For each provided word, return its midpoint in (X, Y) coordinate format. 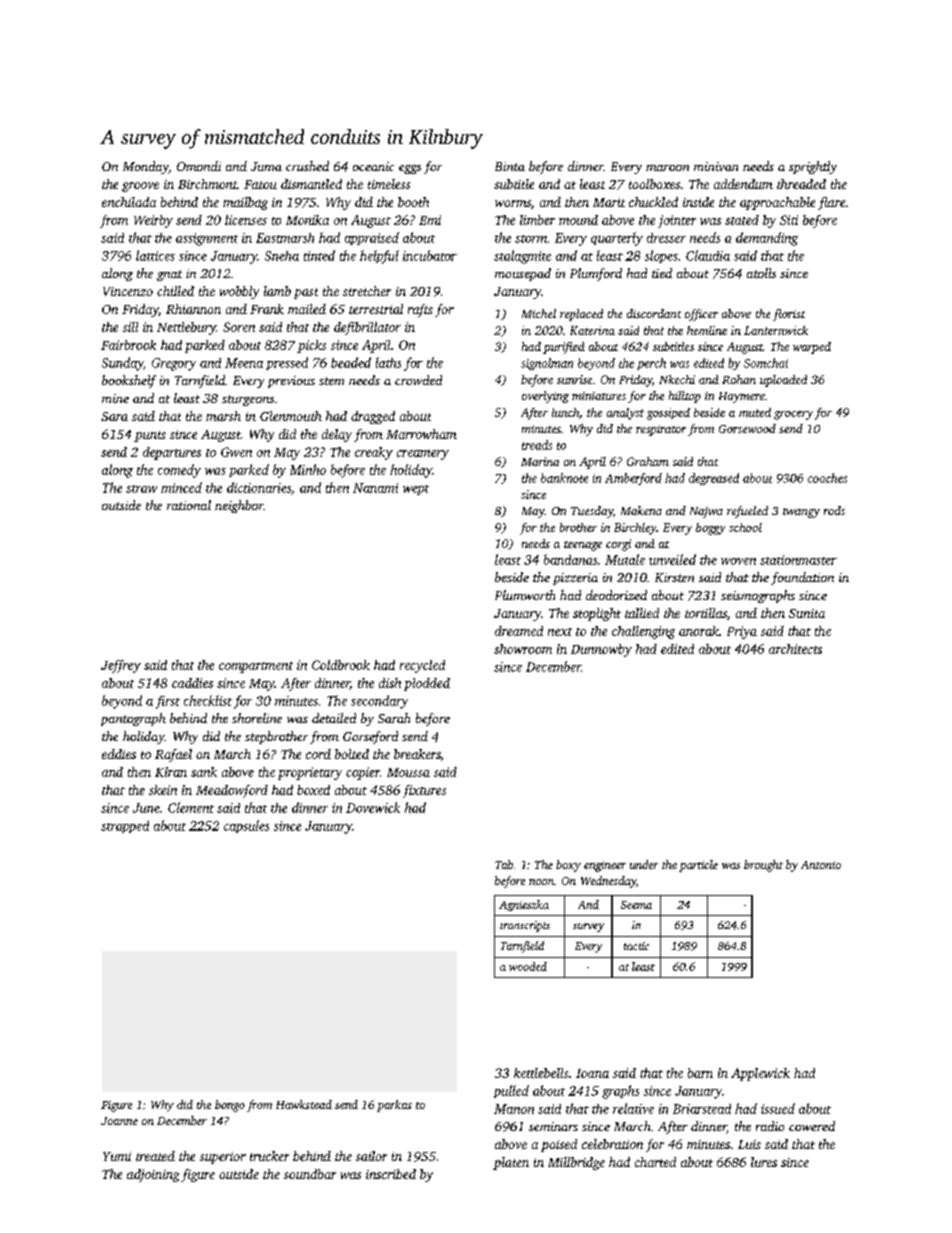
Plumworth (525, 595)
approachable (777, 203)
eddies (119, 754)
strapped (125, 827)
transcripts (525, 926)
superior (223, 1158)
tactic (636, 946)
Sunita (807, 613)
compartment (256, 667)
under (644, 864)
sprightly (813, 167)
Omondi (199, 166)
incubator (430, 255)
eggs (410, 169)
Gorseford (370, 737)
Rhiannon (193, 309)
